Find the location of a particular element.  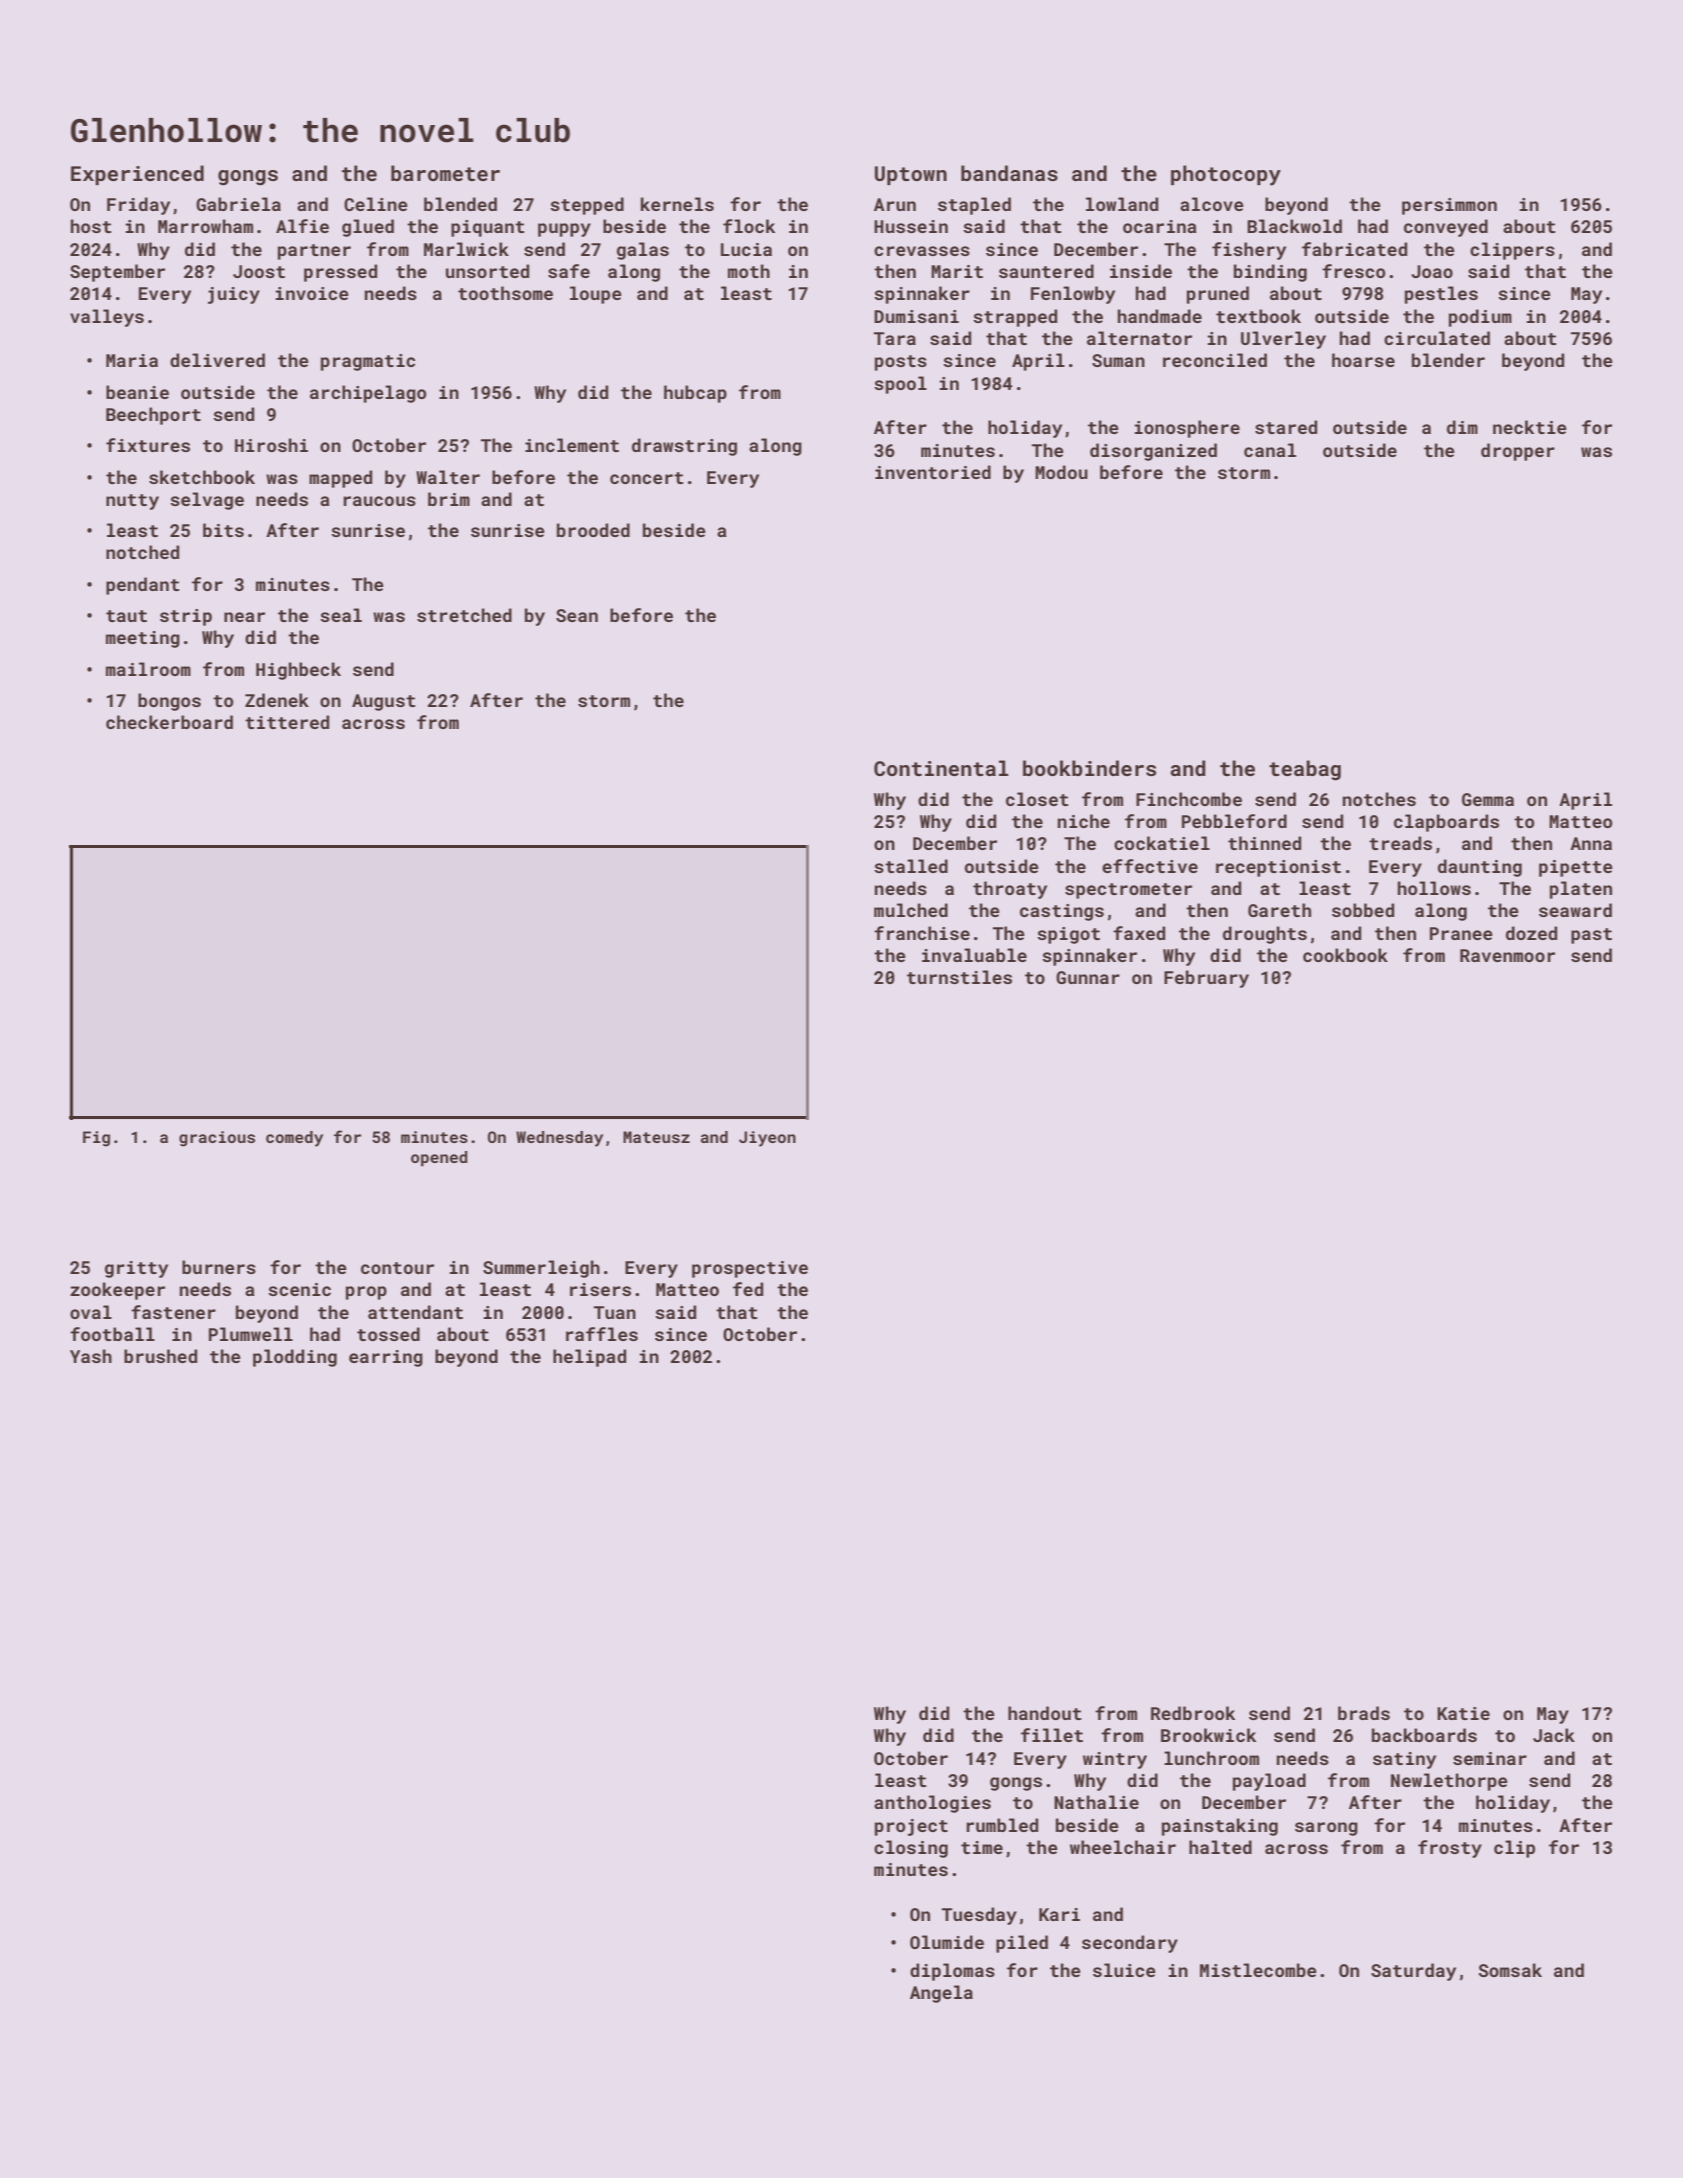

Gemma is located at coordinates (1488, 799).
